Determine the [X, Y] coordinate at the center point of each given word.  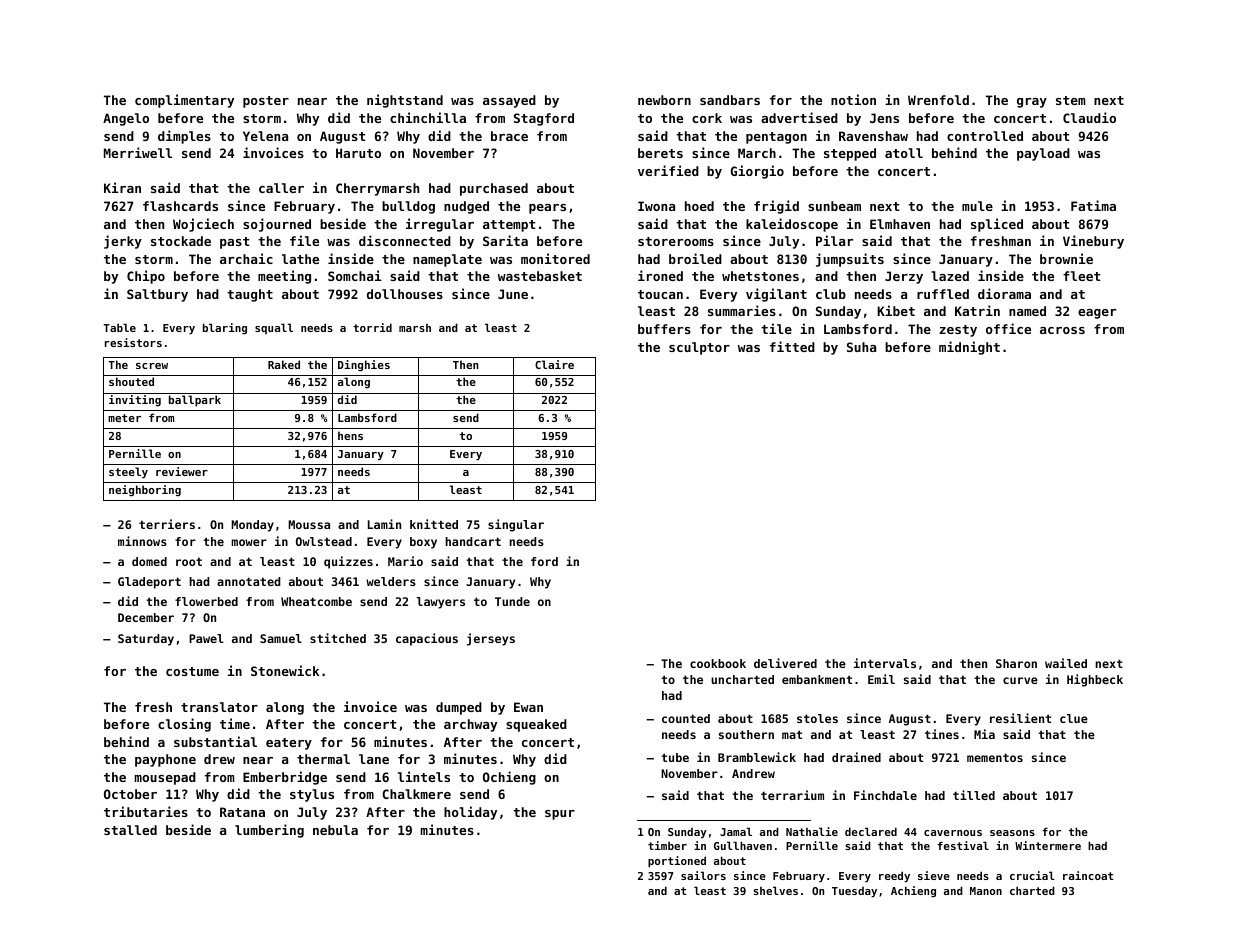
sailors [703, 875]
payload [1043, 154]
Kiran [122, 187]
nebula [335, 830]
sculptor [699, 348]
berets [660, 153]
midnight [969, 348]
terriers [167, 524]
